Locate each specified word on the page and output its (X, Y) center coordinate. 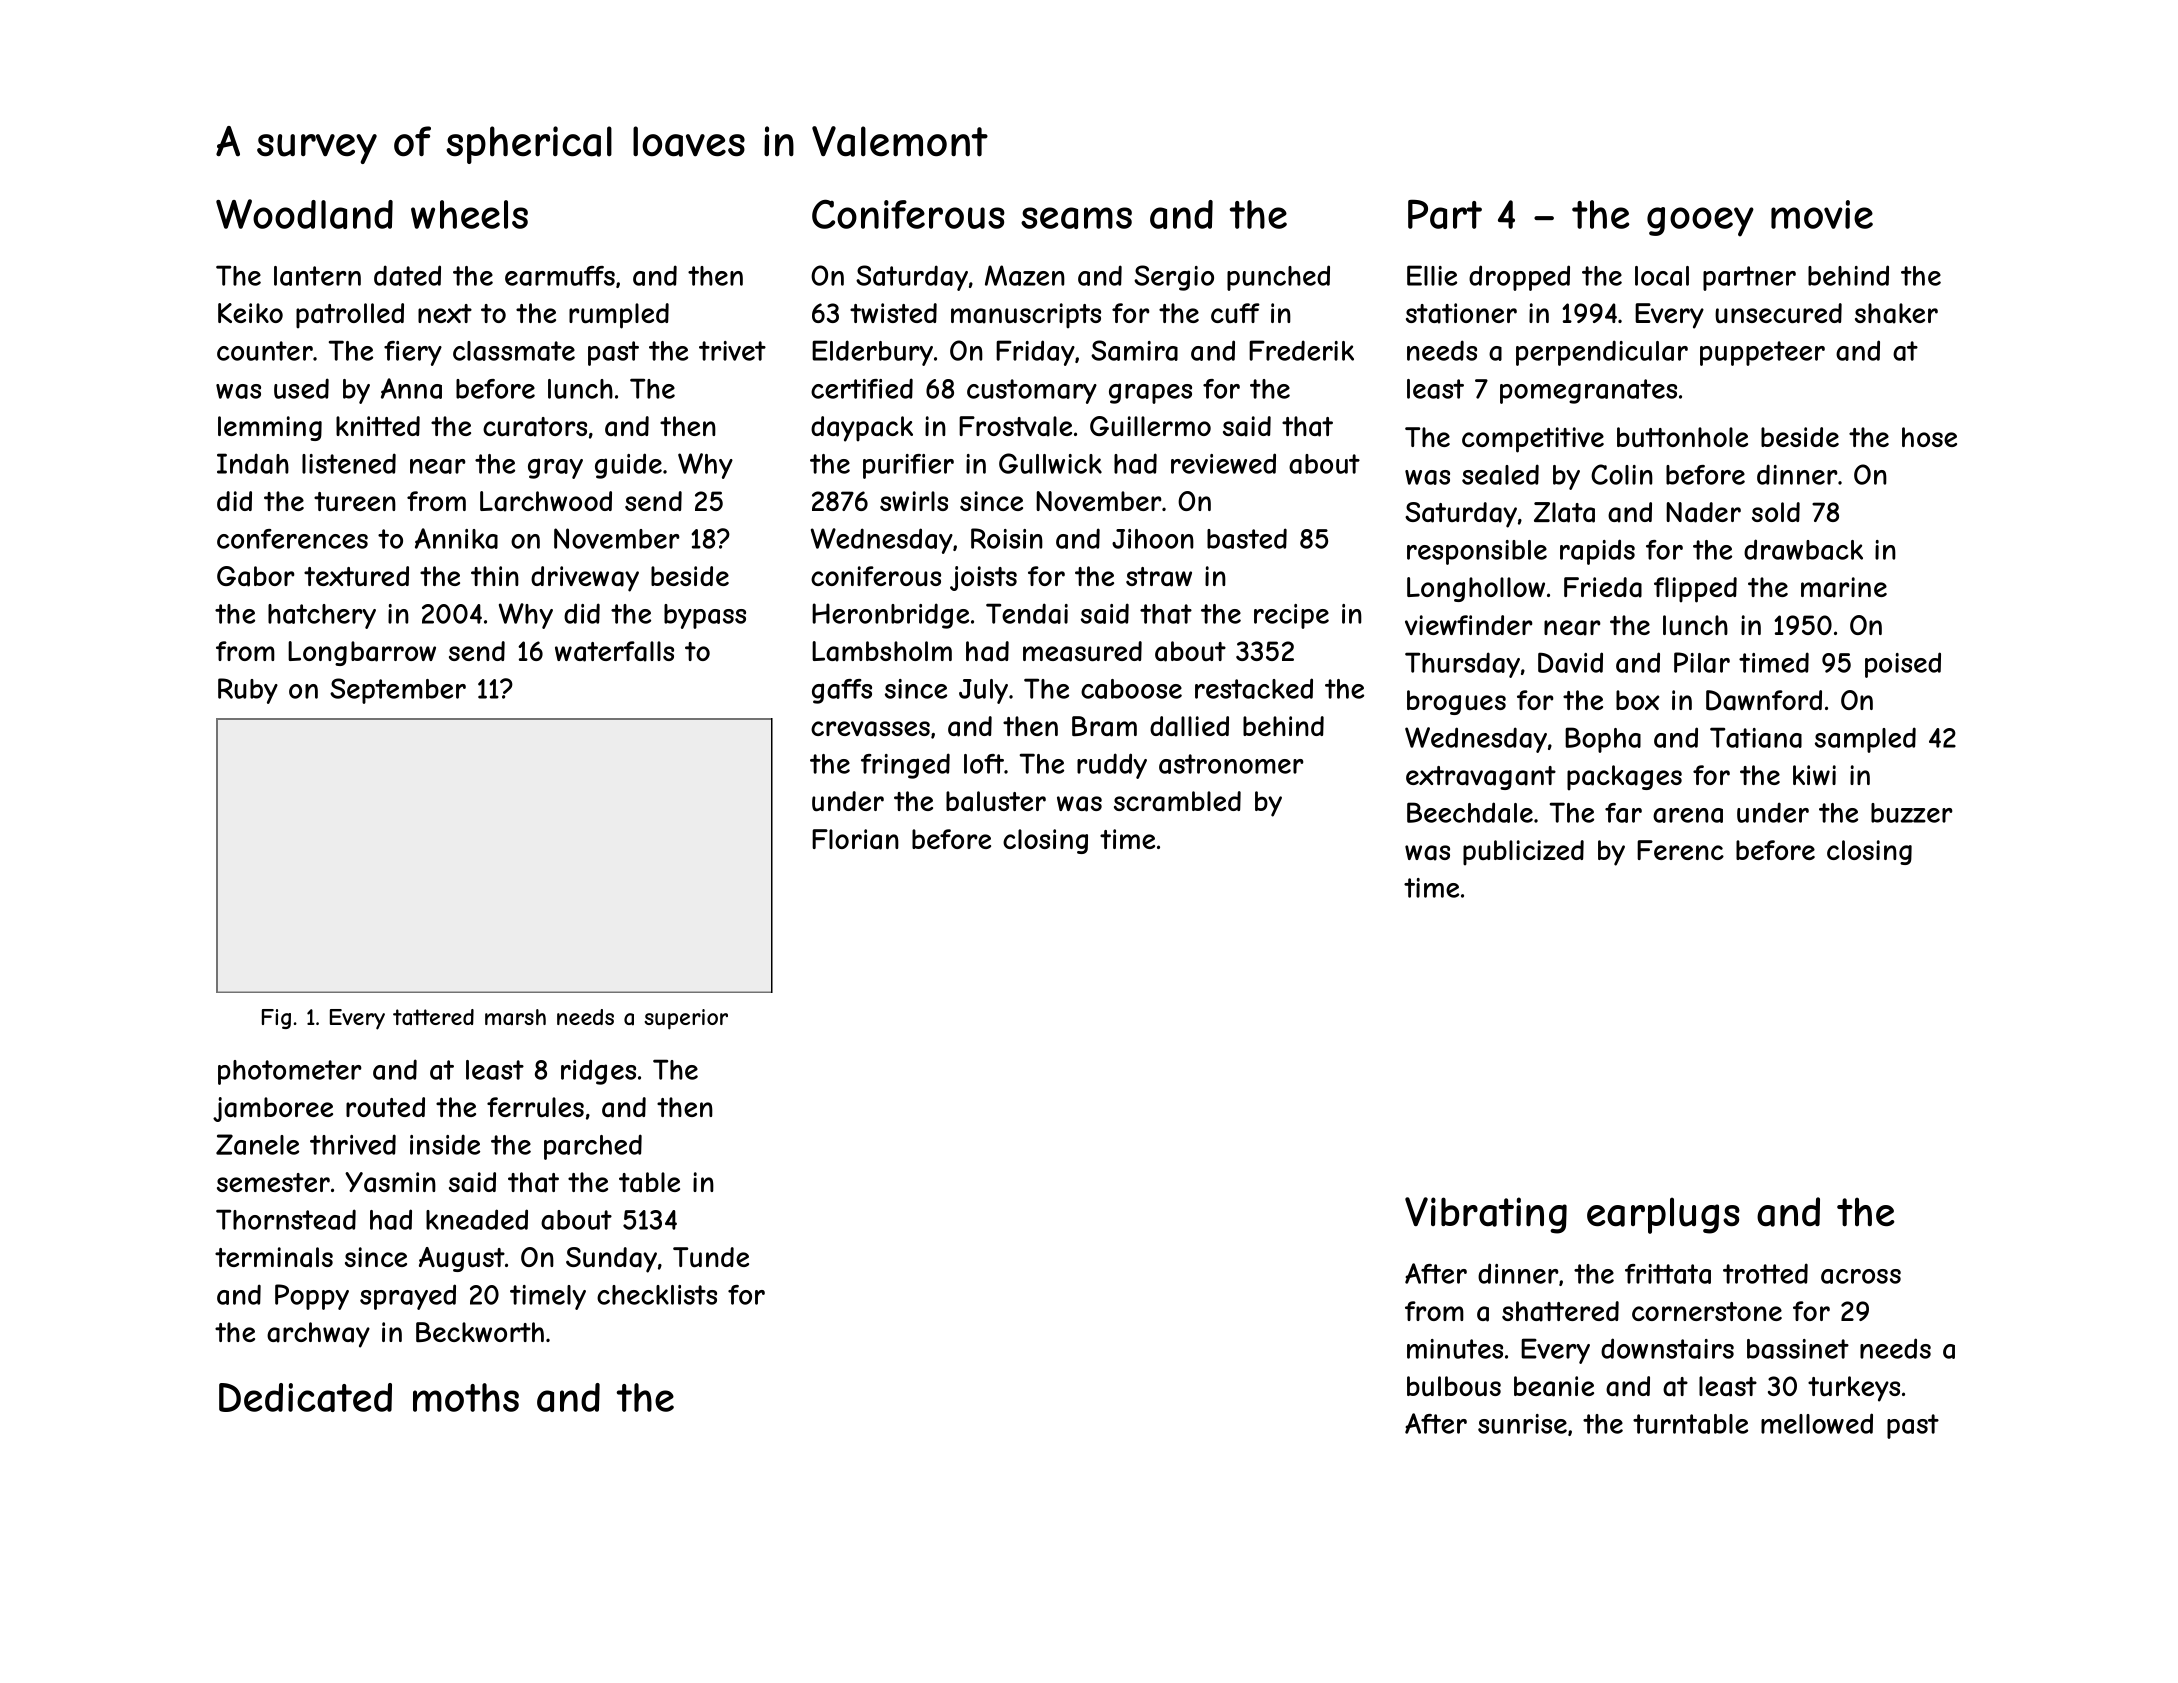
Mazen (1025, 275)
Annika (456, 538)
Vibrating (1486, 1215)
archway (318, 1335)
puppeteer (1762, 353)
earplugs (1663, 1215)
